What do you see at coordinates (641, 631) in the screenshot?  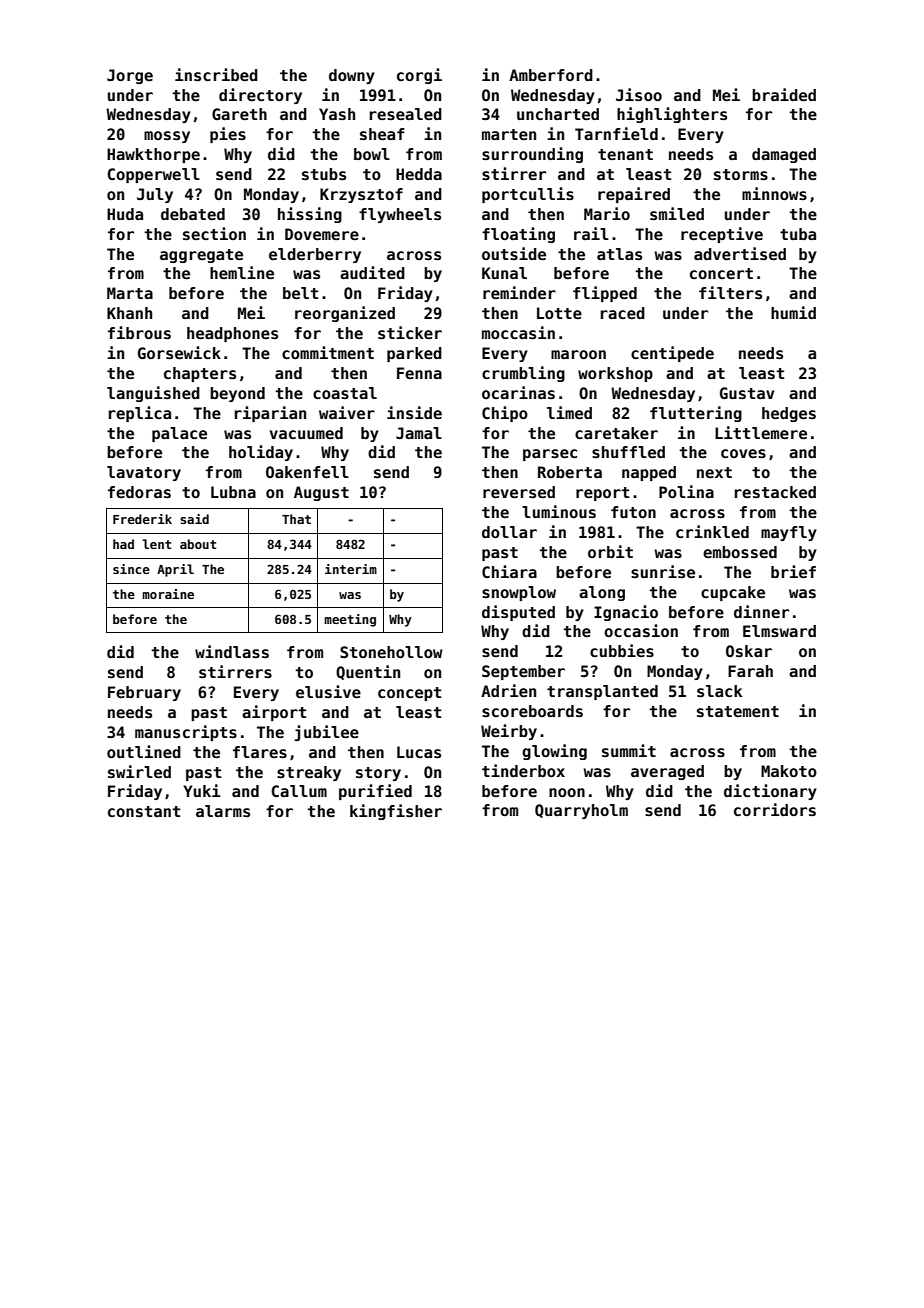 I see `occasion` at bounding box center [641, 631].
